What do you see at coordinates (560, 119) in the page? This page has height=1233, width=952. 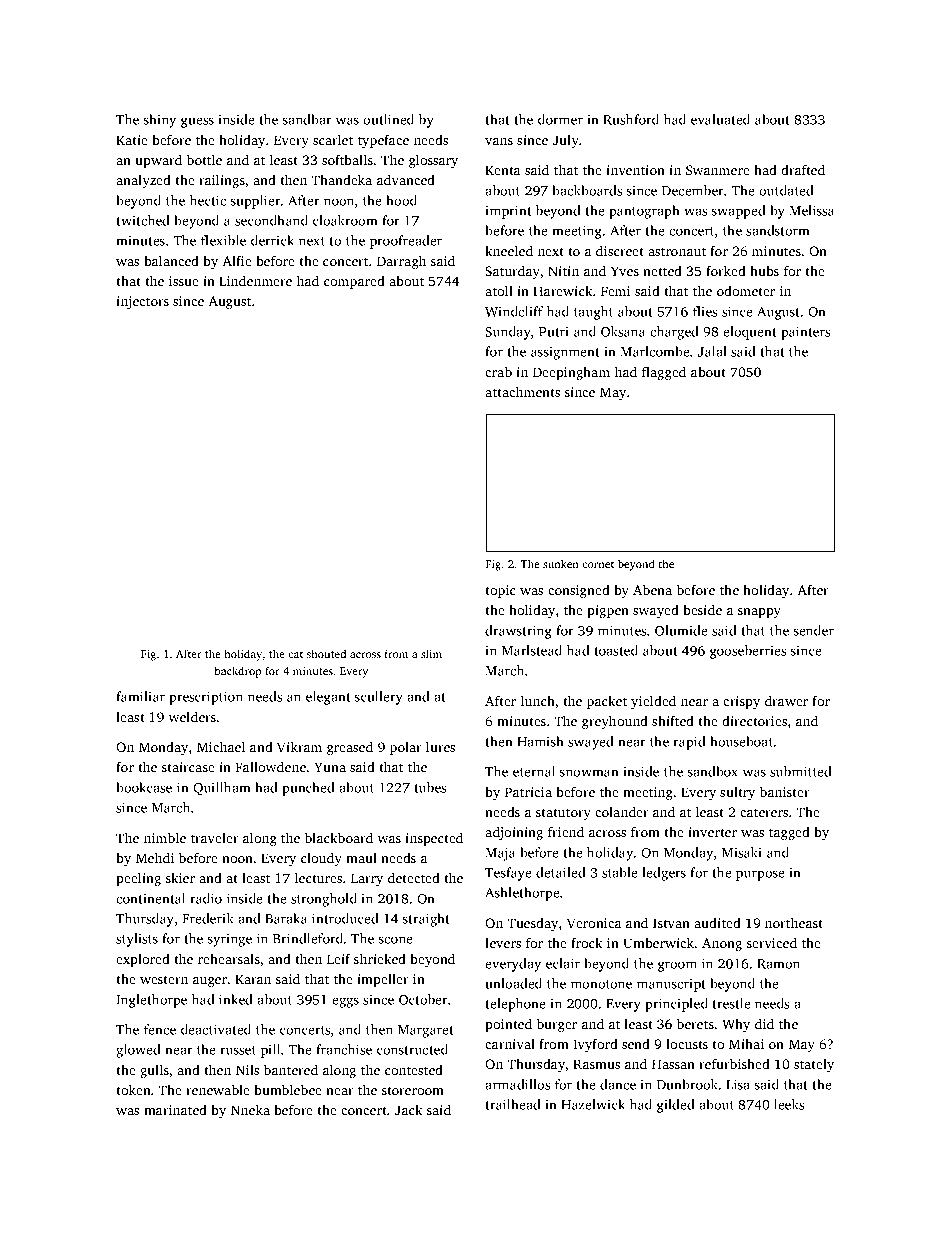 I see `dormer` at bounding box center [560, 119].
